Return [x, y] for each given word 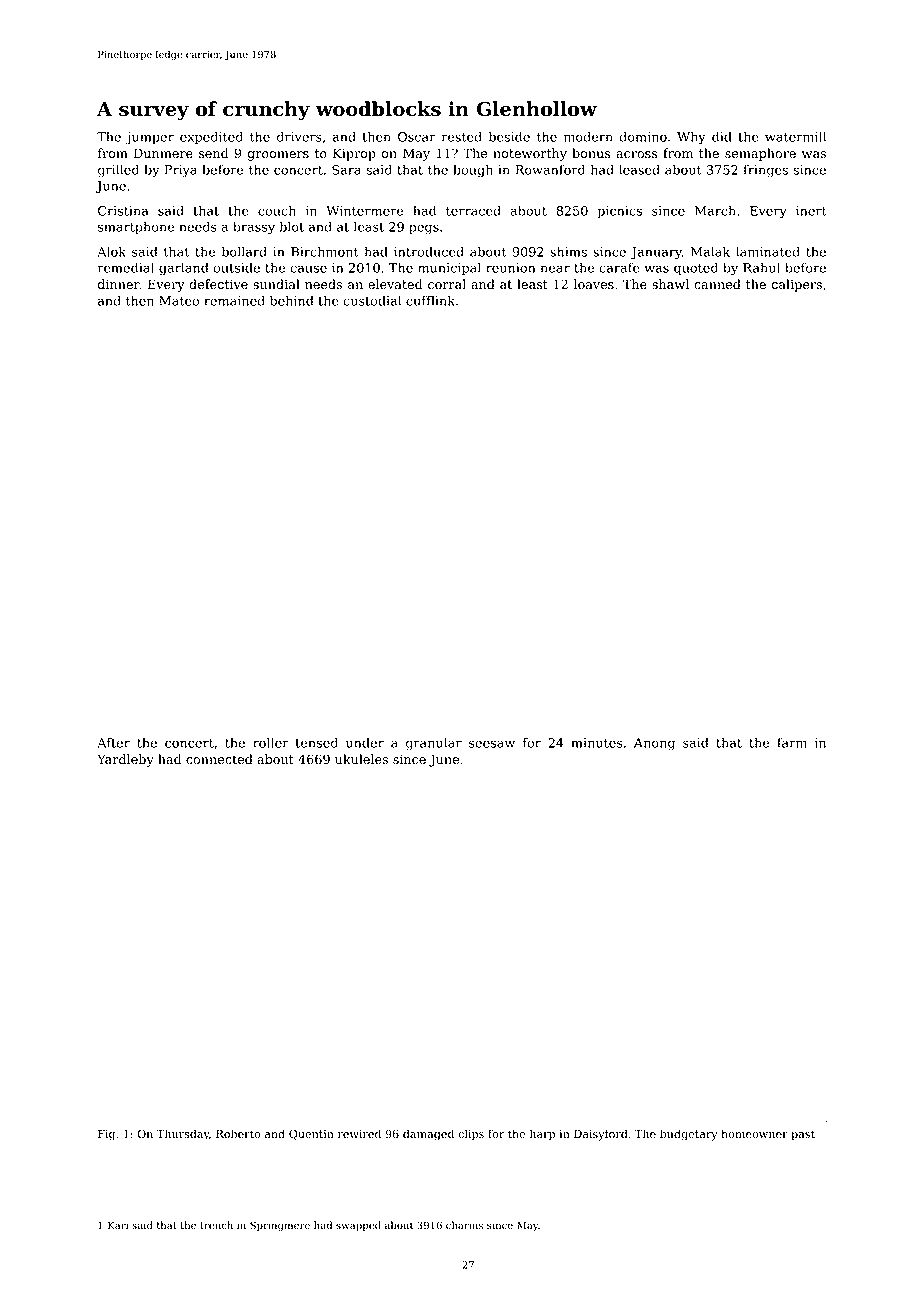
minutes [597, 743]
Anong [654, 744]
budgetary [689, 1135]
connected [219, 759]
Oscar [417, 137]
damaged [428, 1135]
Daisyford [600, 1135]
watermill [795, 136]
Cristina [123, 211]
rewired [359, 1133]
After [113, 742]
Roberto [238, 1133]
